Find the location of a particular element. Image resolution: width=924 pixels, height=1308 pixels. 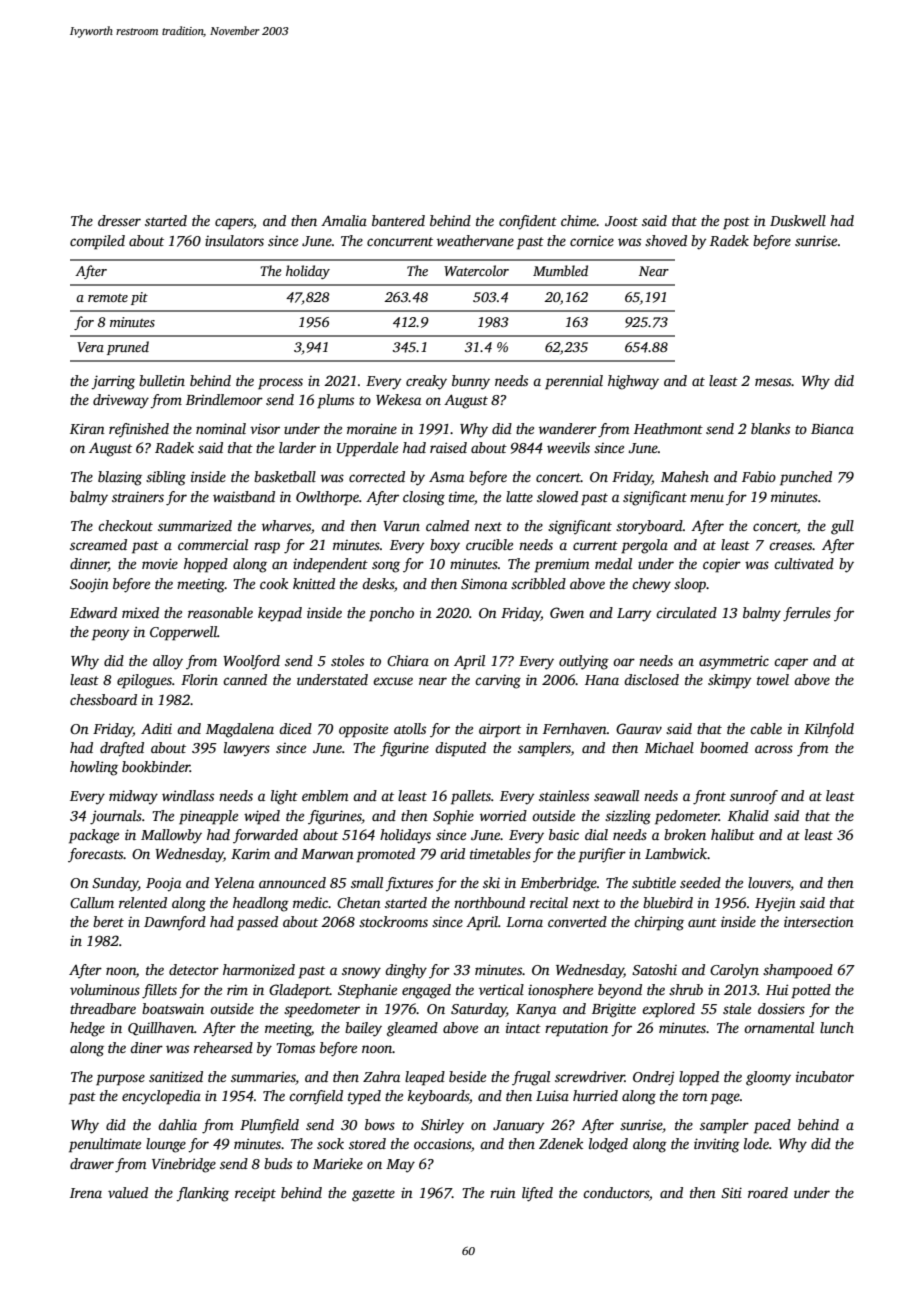

post is located at coordinates (736, 223).
